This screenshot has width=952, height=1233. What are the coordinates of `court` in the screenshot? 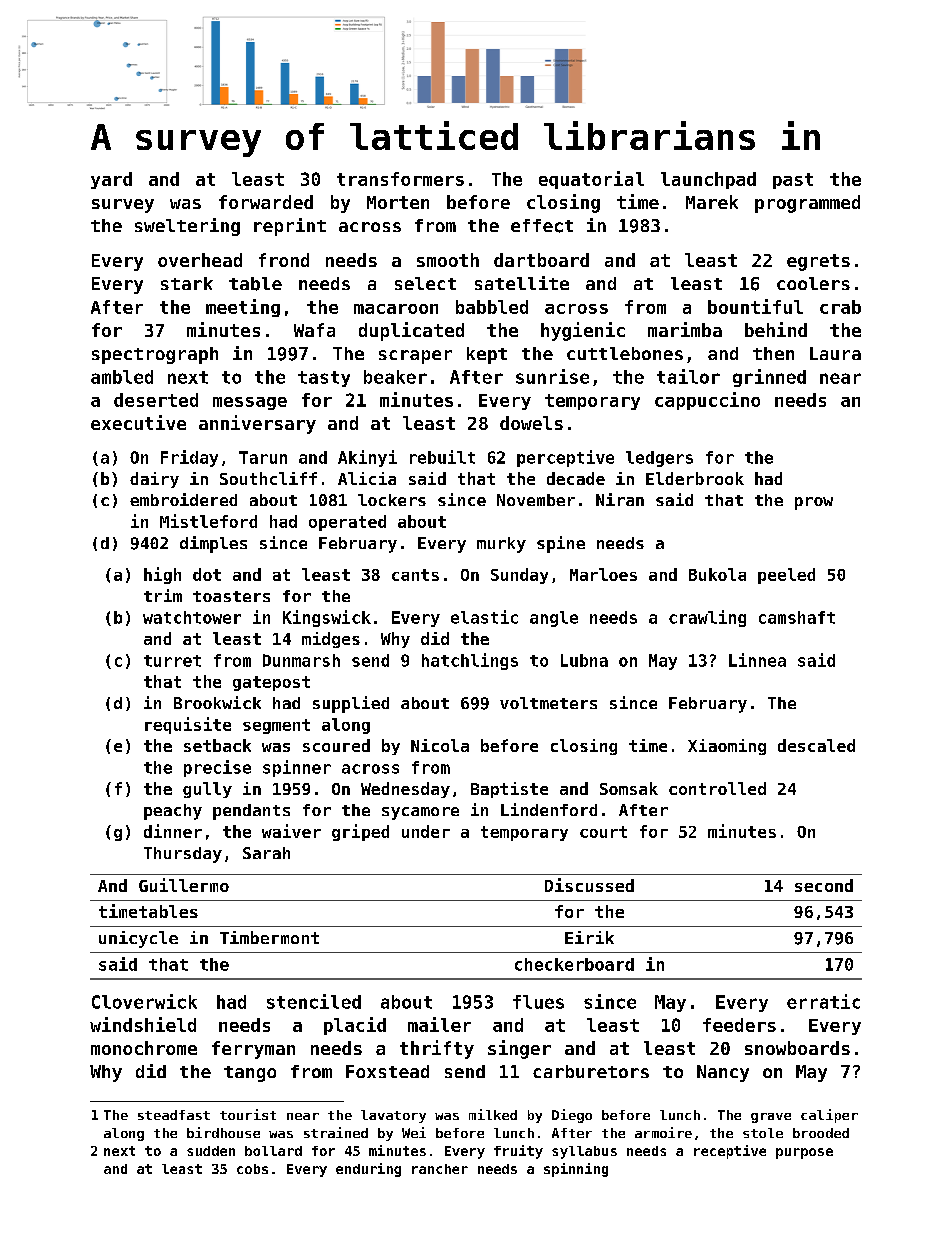 It's located at (603, 832).
